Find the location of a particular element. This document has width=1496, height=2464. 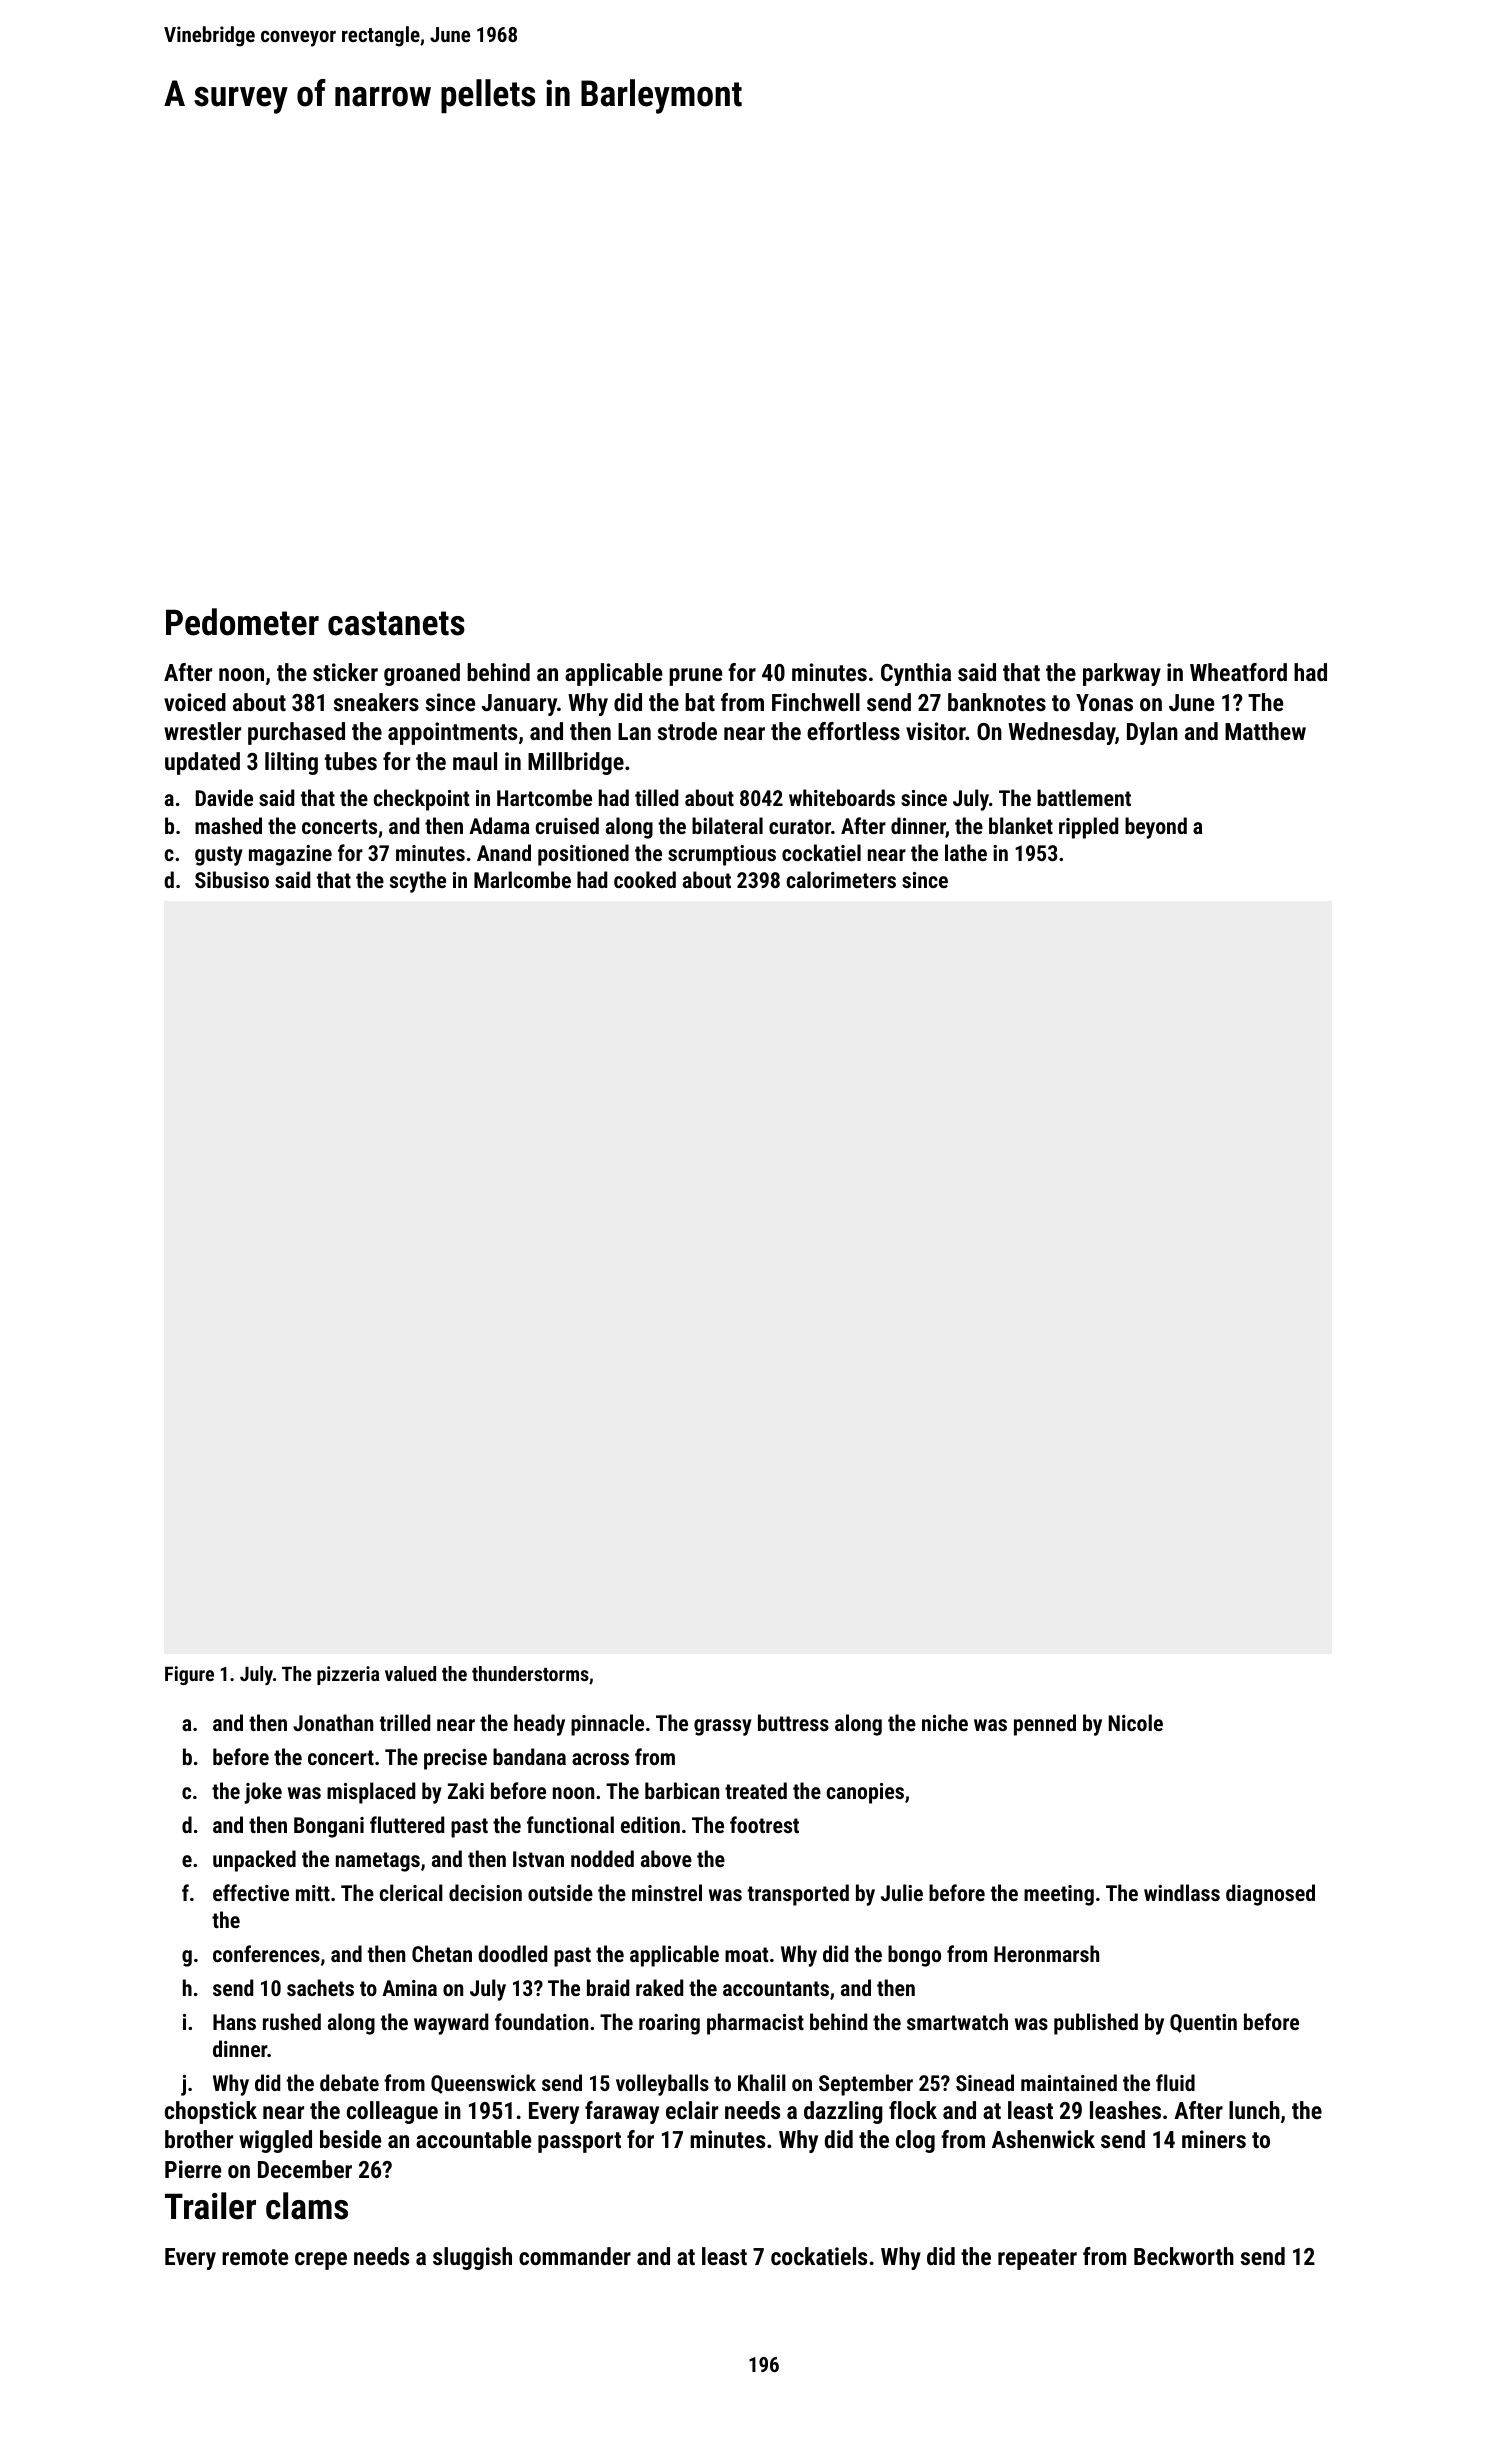

footrest is located at coordinates (764, 1824).
